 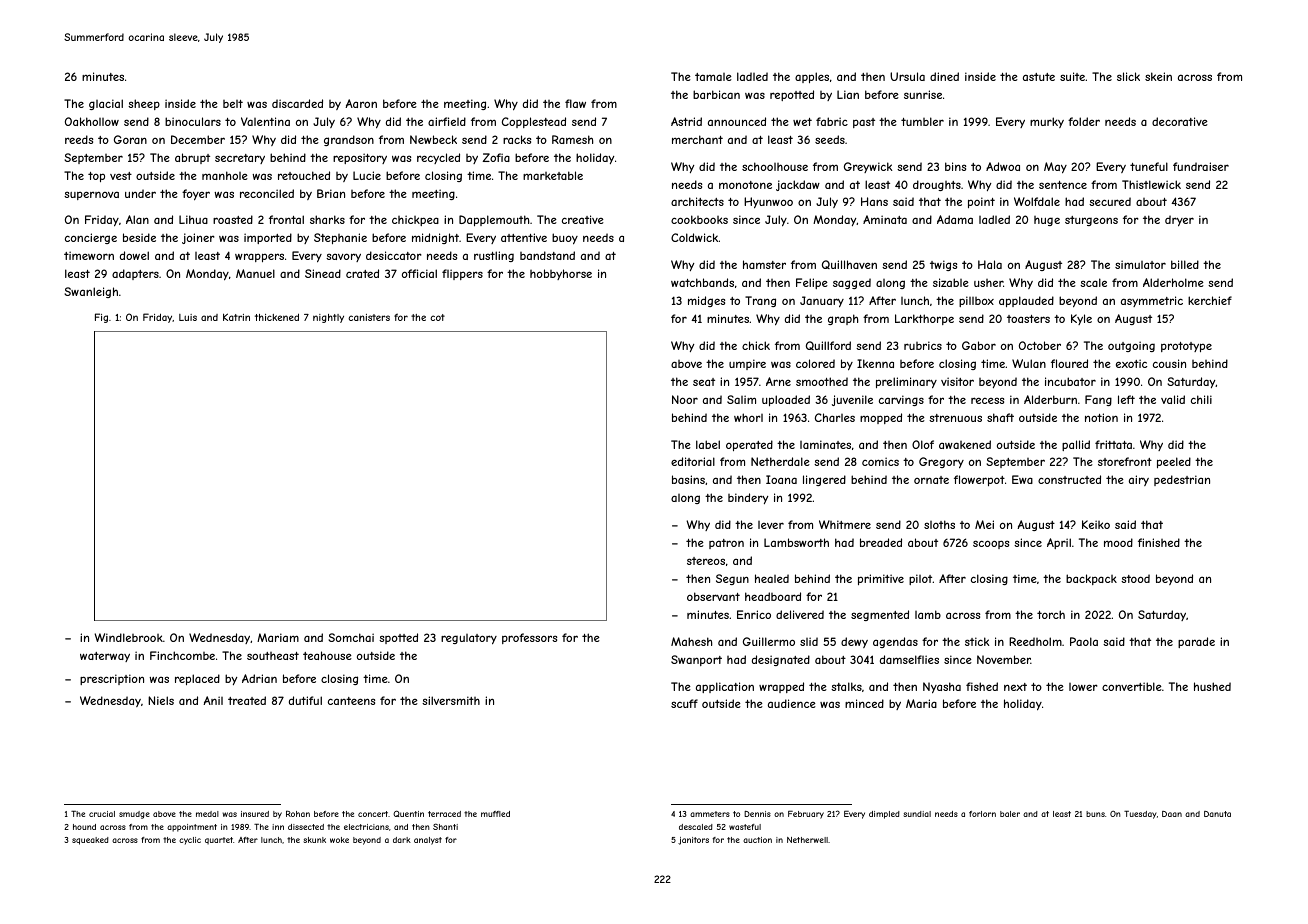 What do you see at coordinates (1212, 686) in the document?
I see `hushed` at bounding box center [1212, 686].
